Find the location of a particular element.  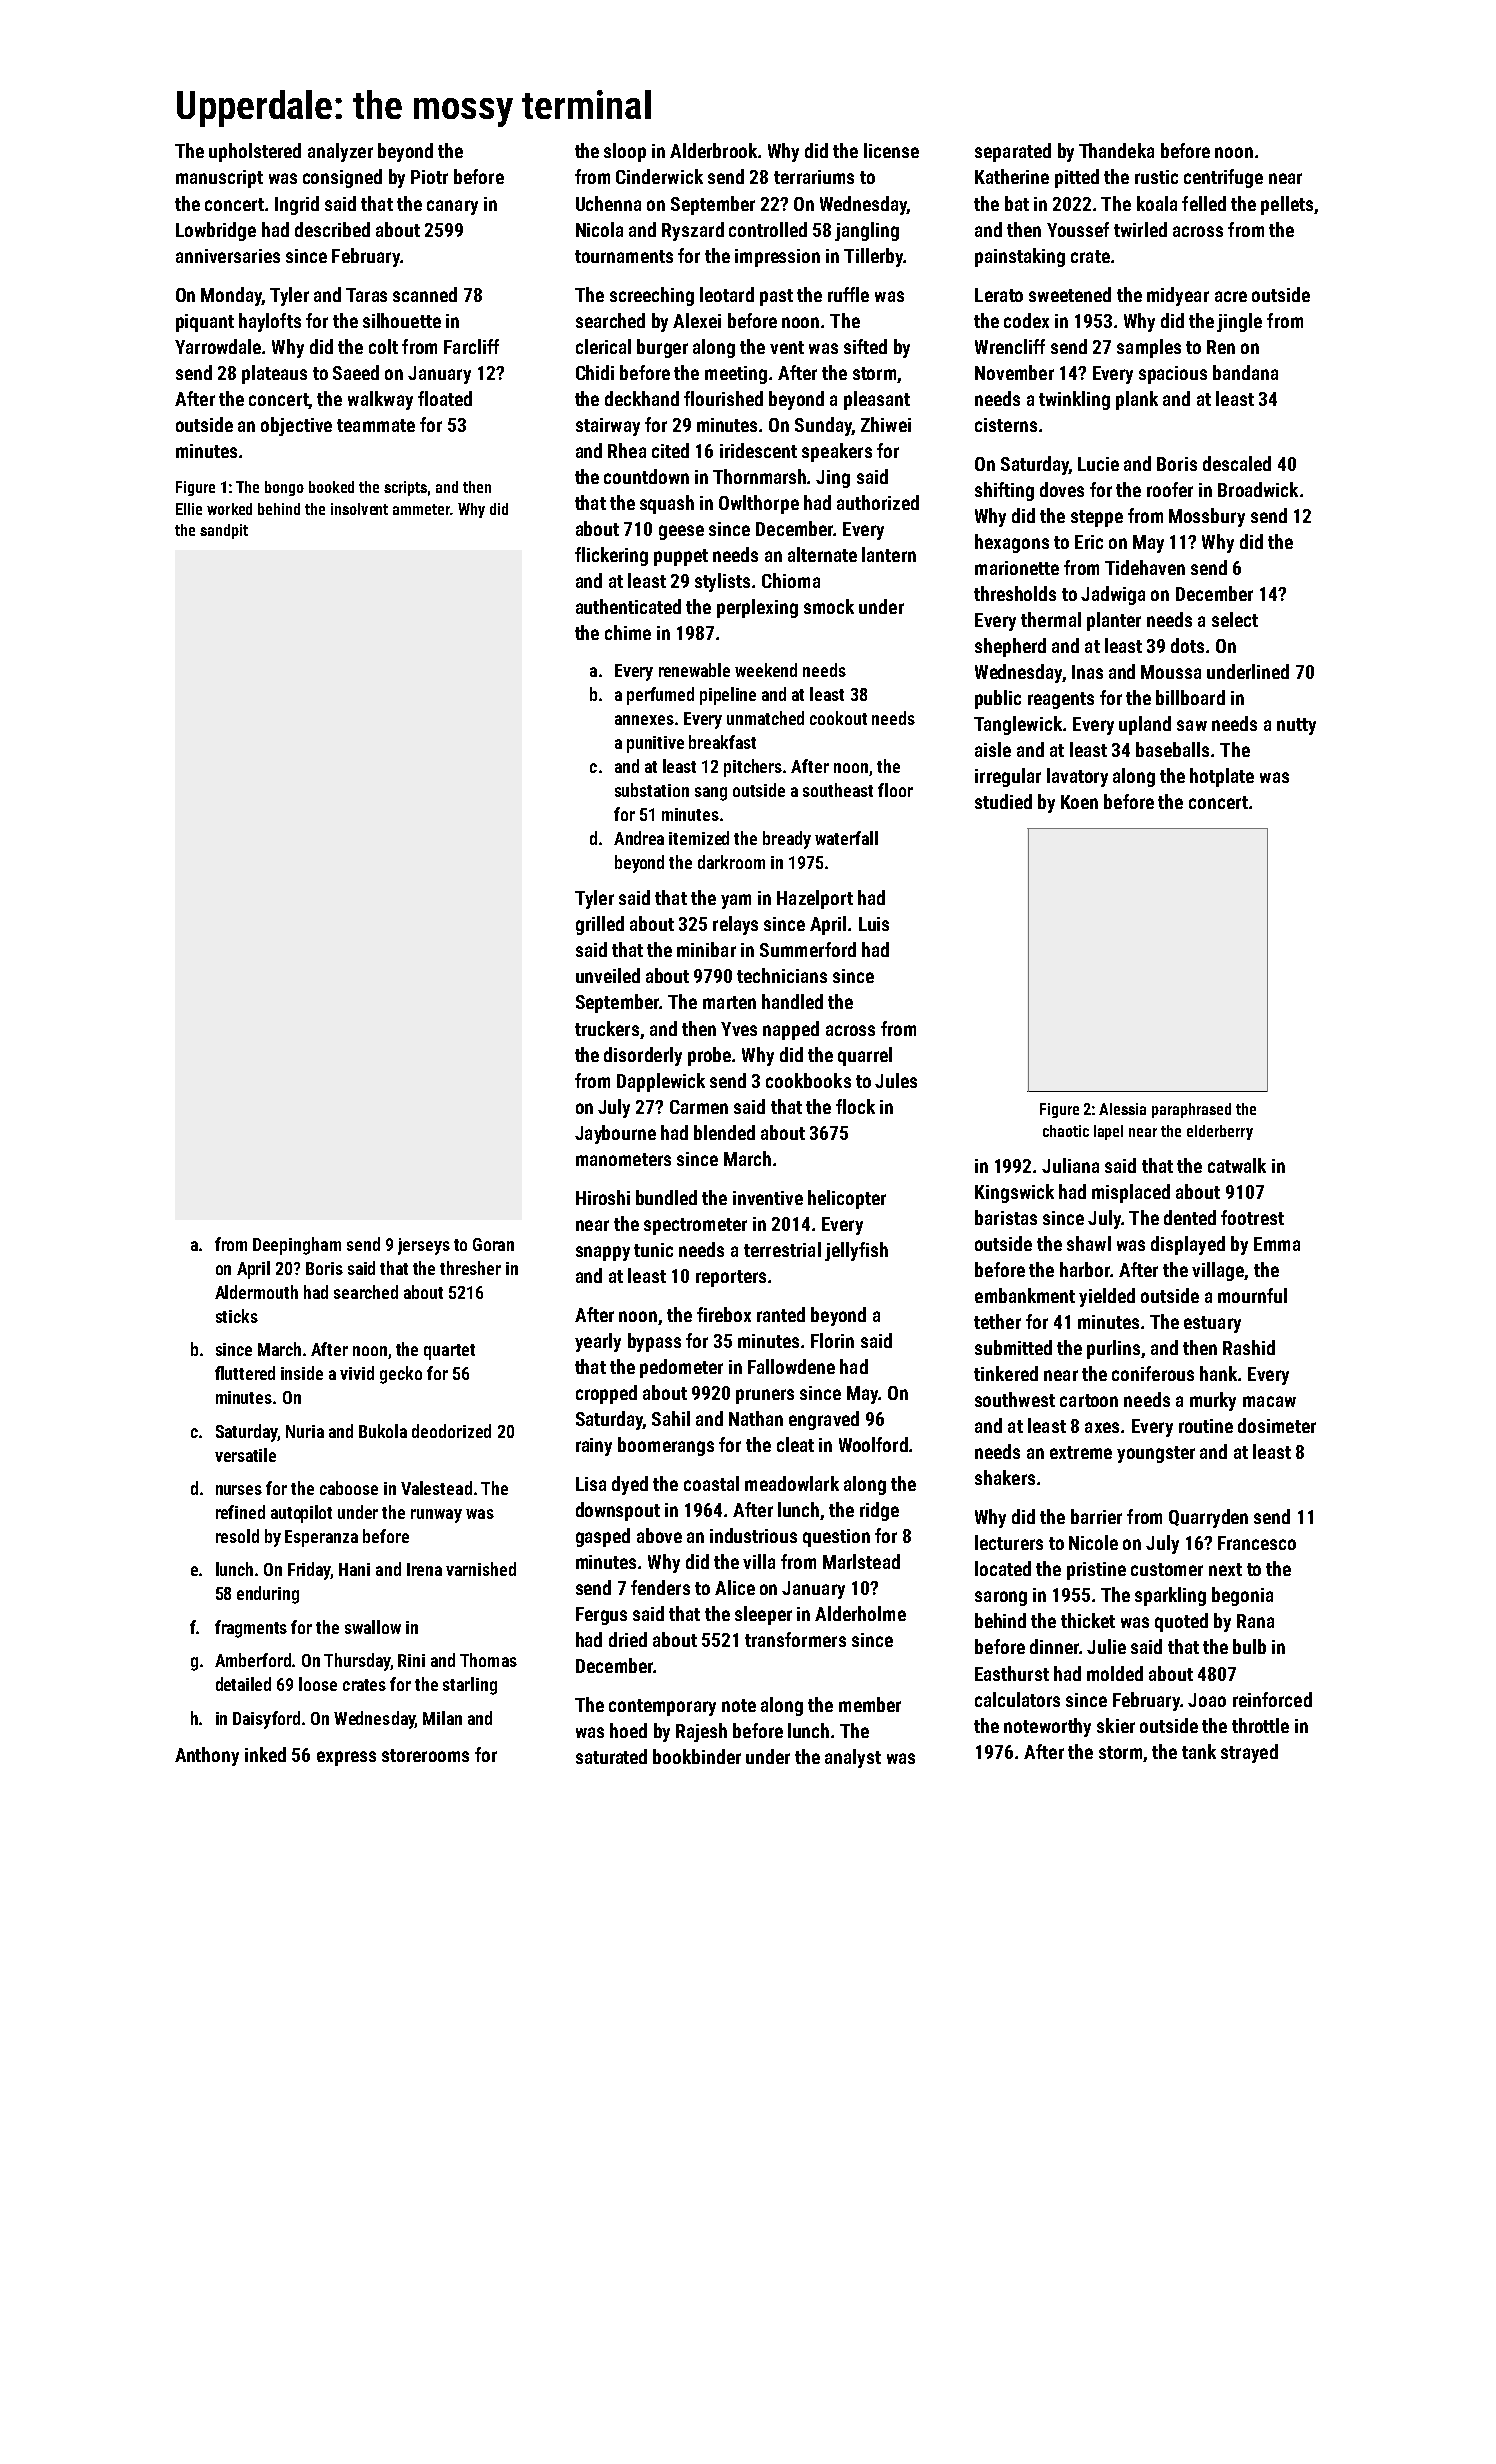

unveiled is located at coordinates (608, 975).
